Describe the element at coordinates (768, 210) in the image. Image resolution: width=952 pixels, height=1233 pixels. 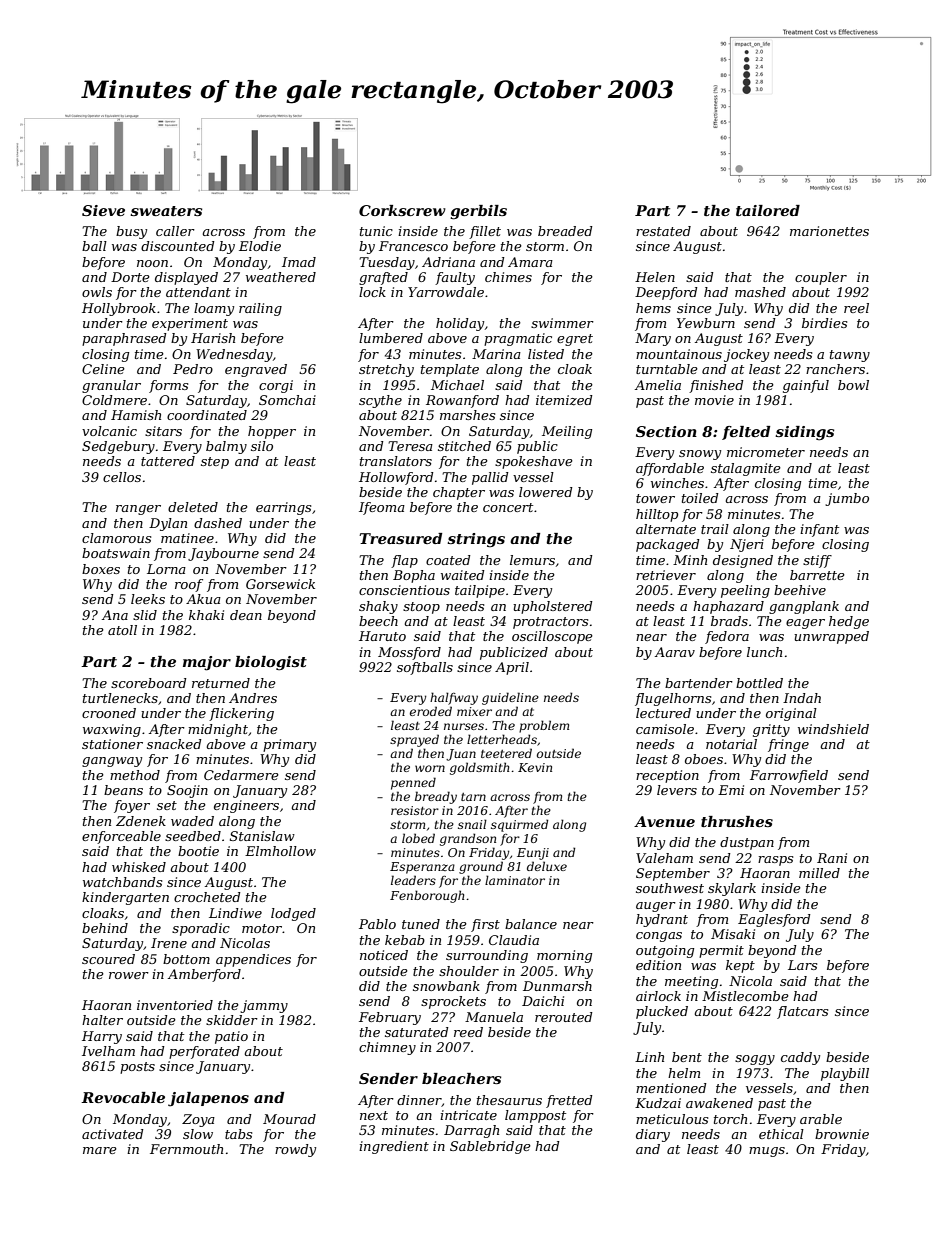
I see `tailored` at that location.
